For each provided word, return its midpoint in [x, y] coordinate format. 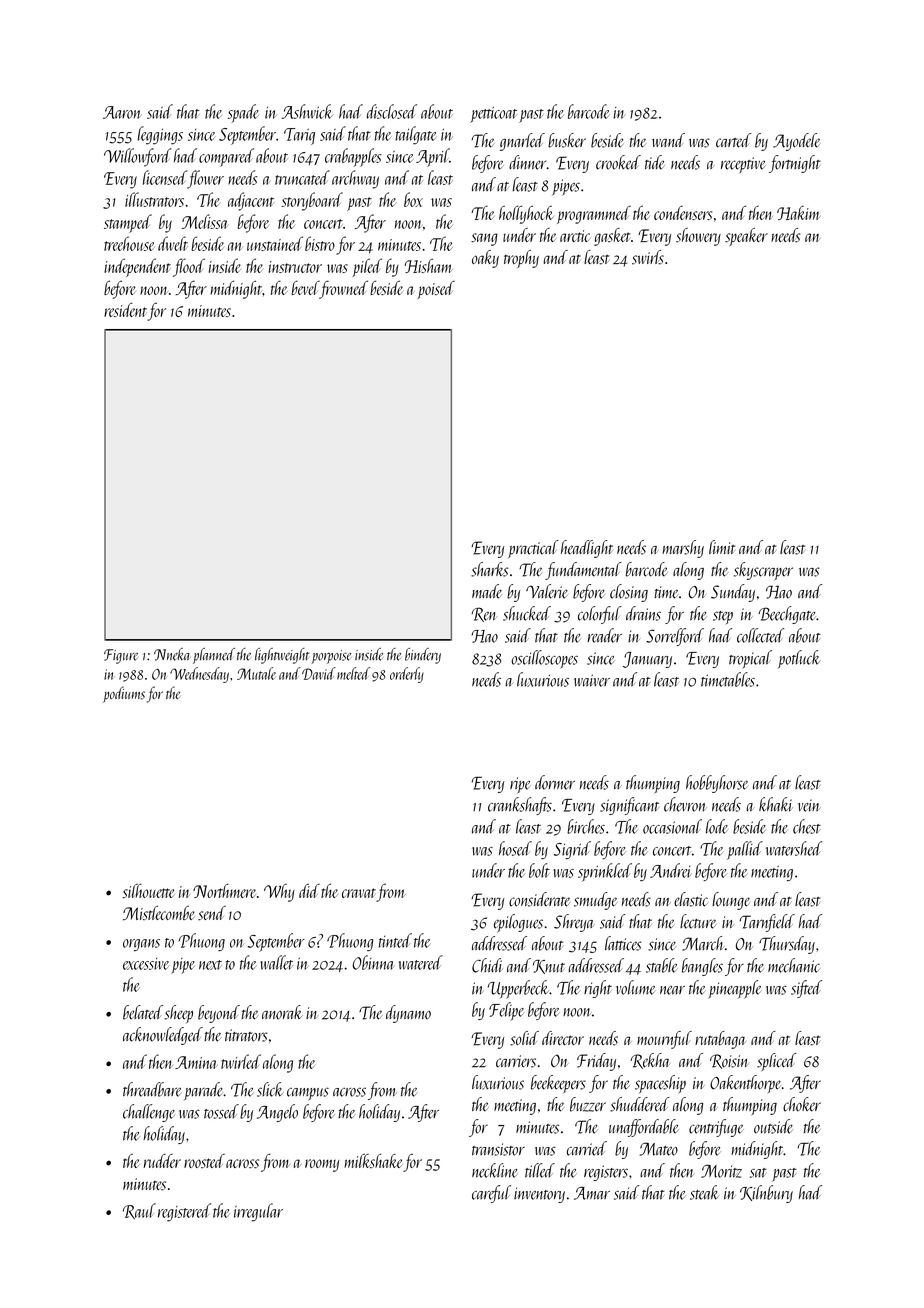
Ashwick [307, 111]
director [563, 1038]
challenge [149, 1113]
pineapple [735, 989]
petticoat [493, 114]
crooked [618, 162]
